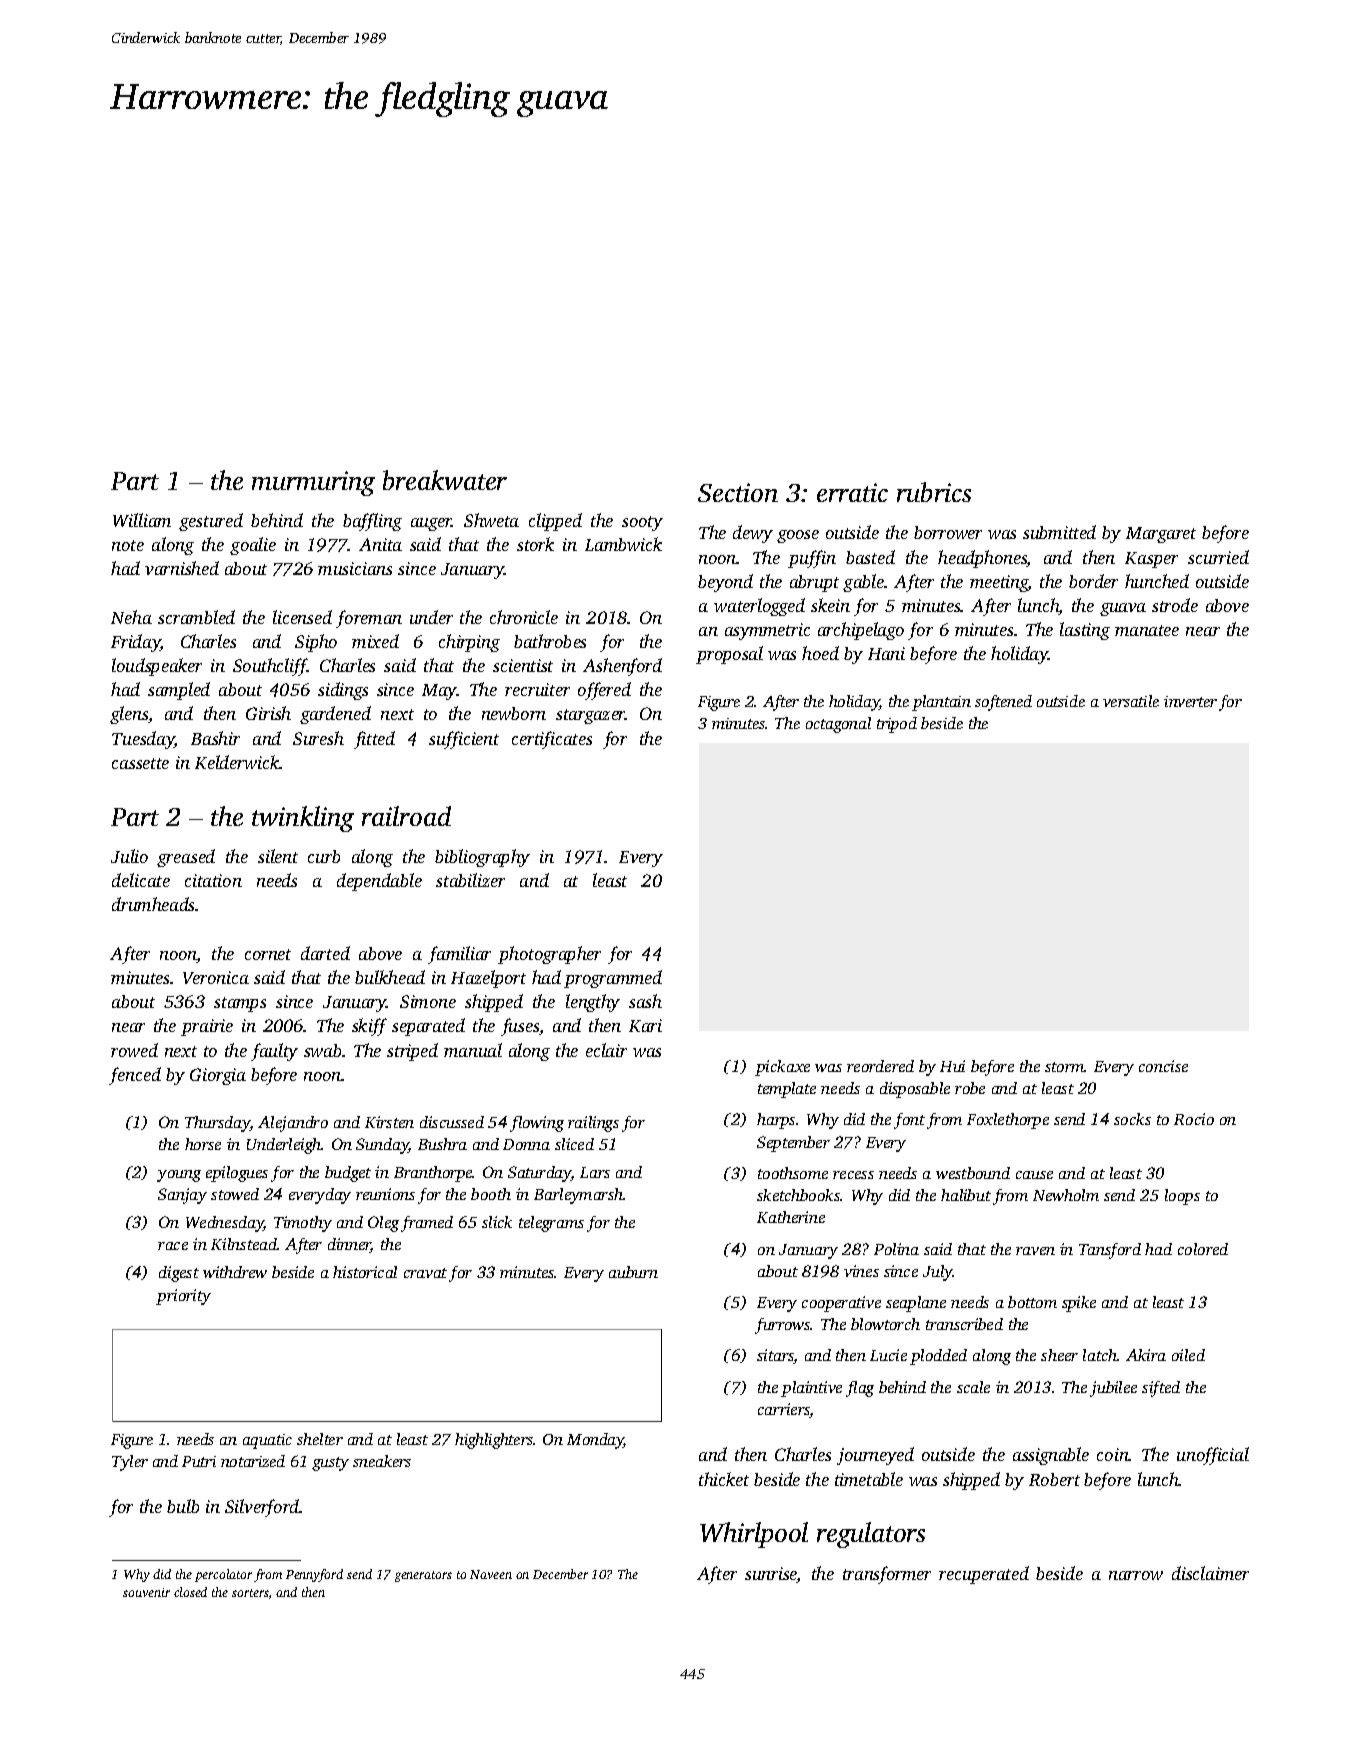  What do you see at coordinates (217, 1124) in the page?
I see `Thursday` at bounding box center [217, 1124].
